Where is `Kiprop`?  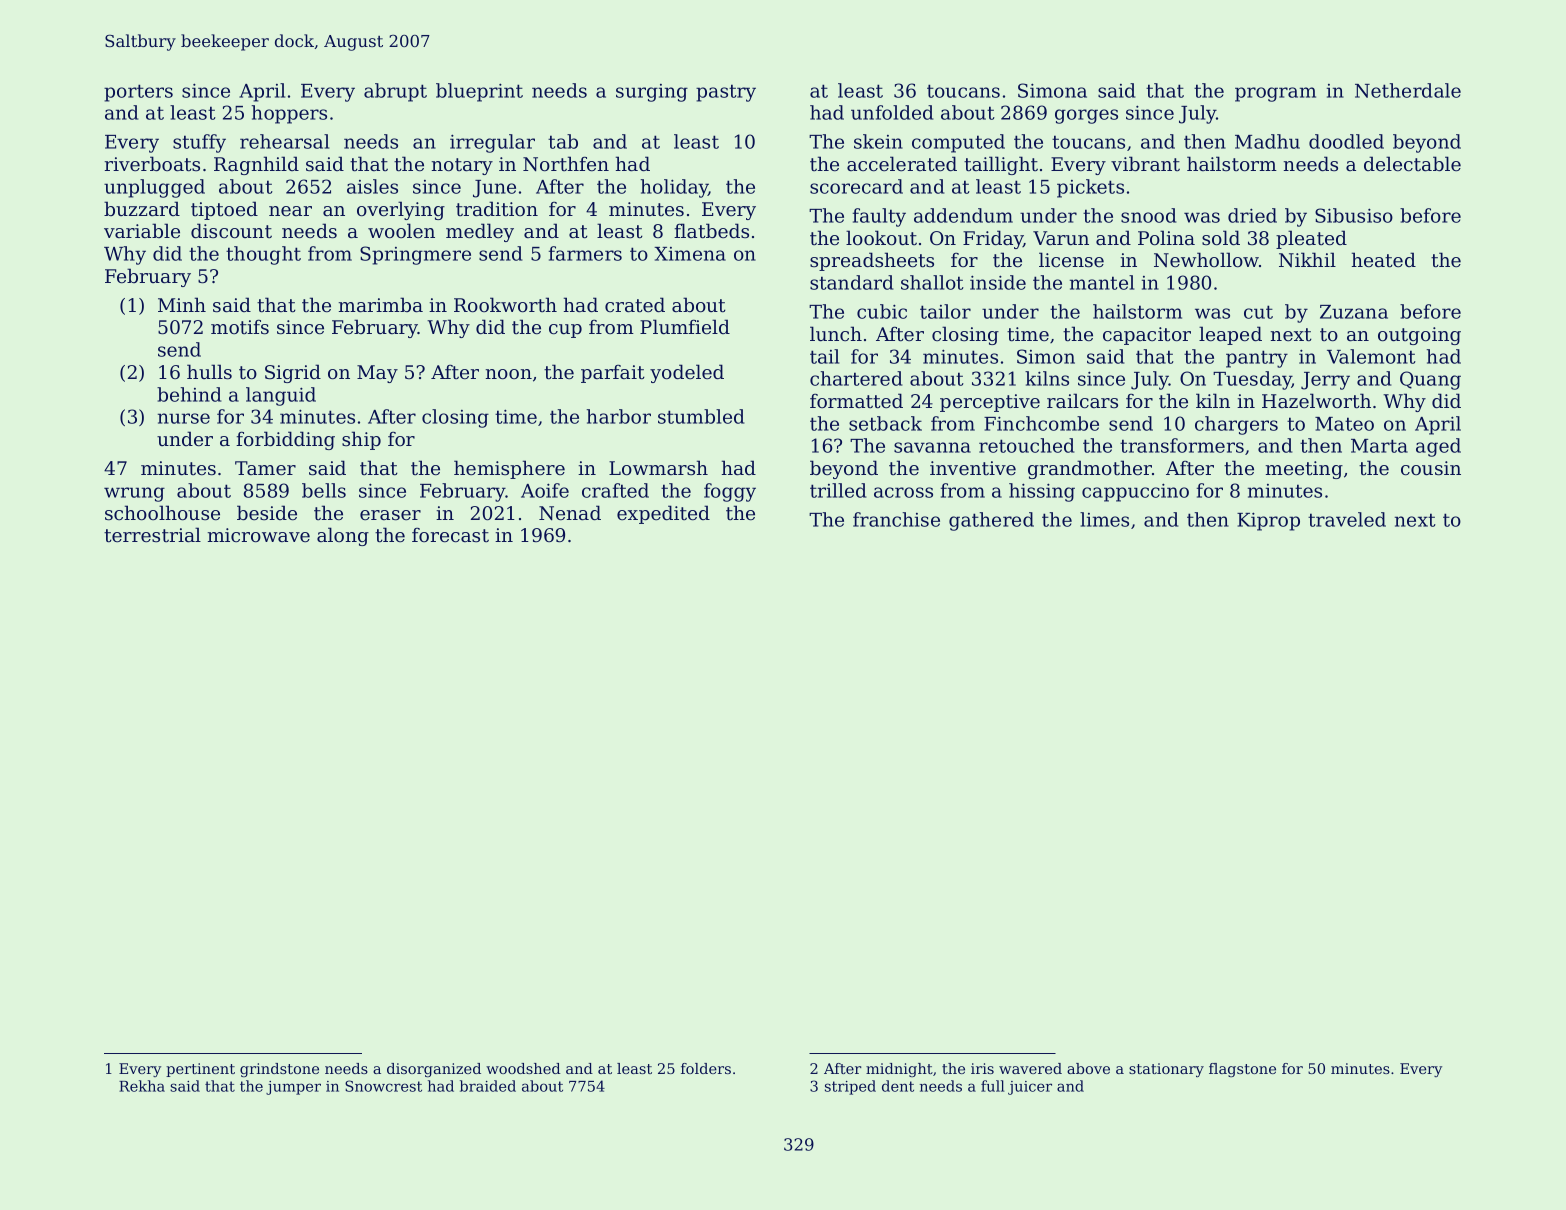 Kiprop is located at coordinates (1268, 521).
